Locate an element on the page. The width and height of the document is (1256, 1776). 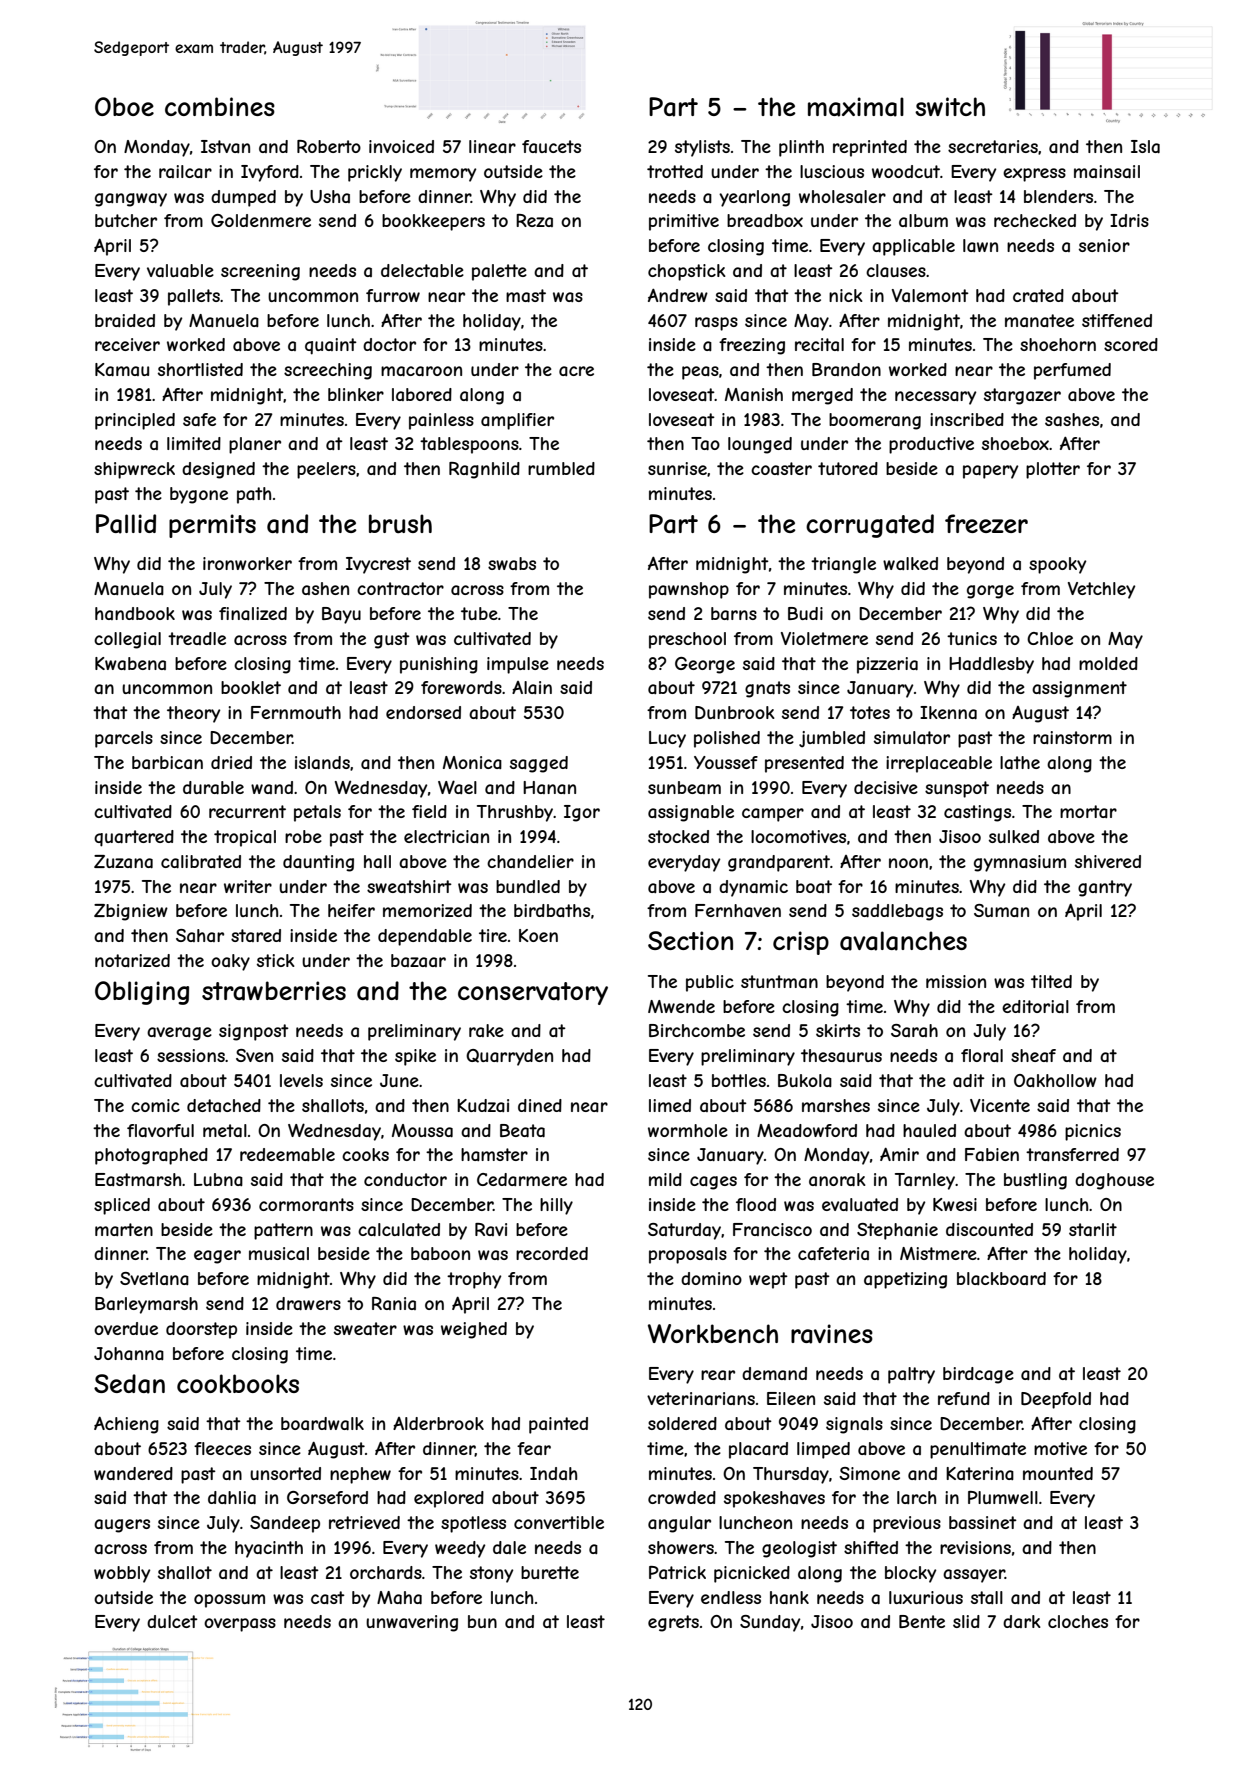
labored is located at coordinates (422, 394).
